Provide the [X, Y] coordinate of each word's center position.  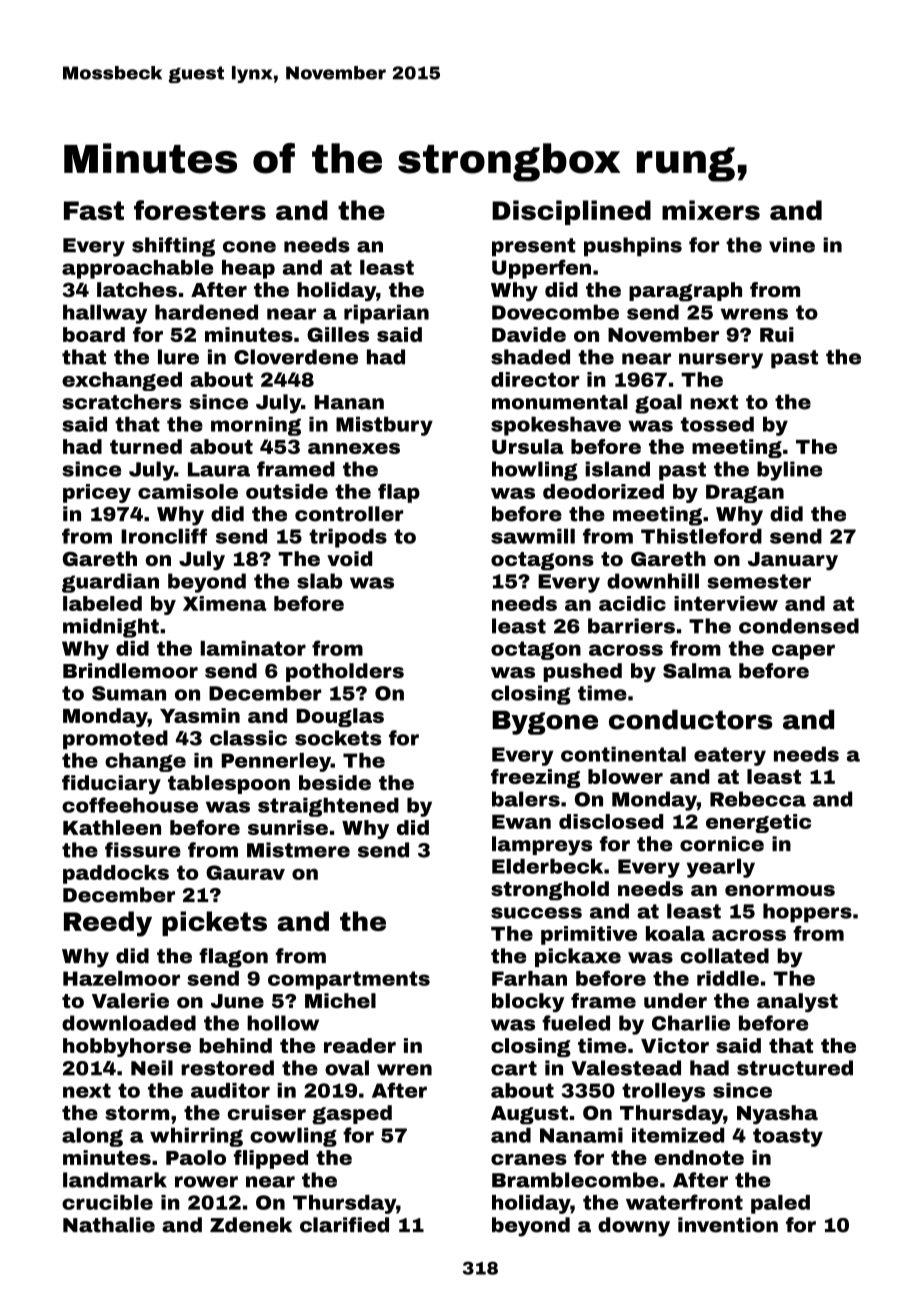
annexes [354, 448]
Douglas [340, 717]
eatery [730, 756]
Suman [129, 693]
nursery [721, 361]
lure [178, 357]
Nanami [581, 1135]
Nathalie [109, 1225]
